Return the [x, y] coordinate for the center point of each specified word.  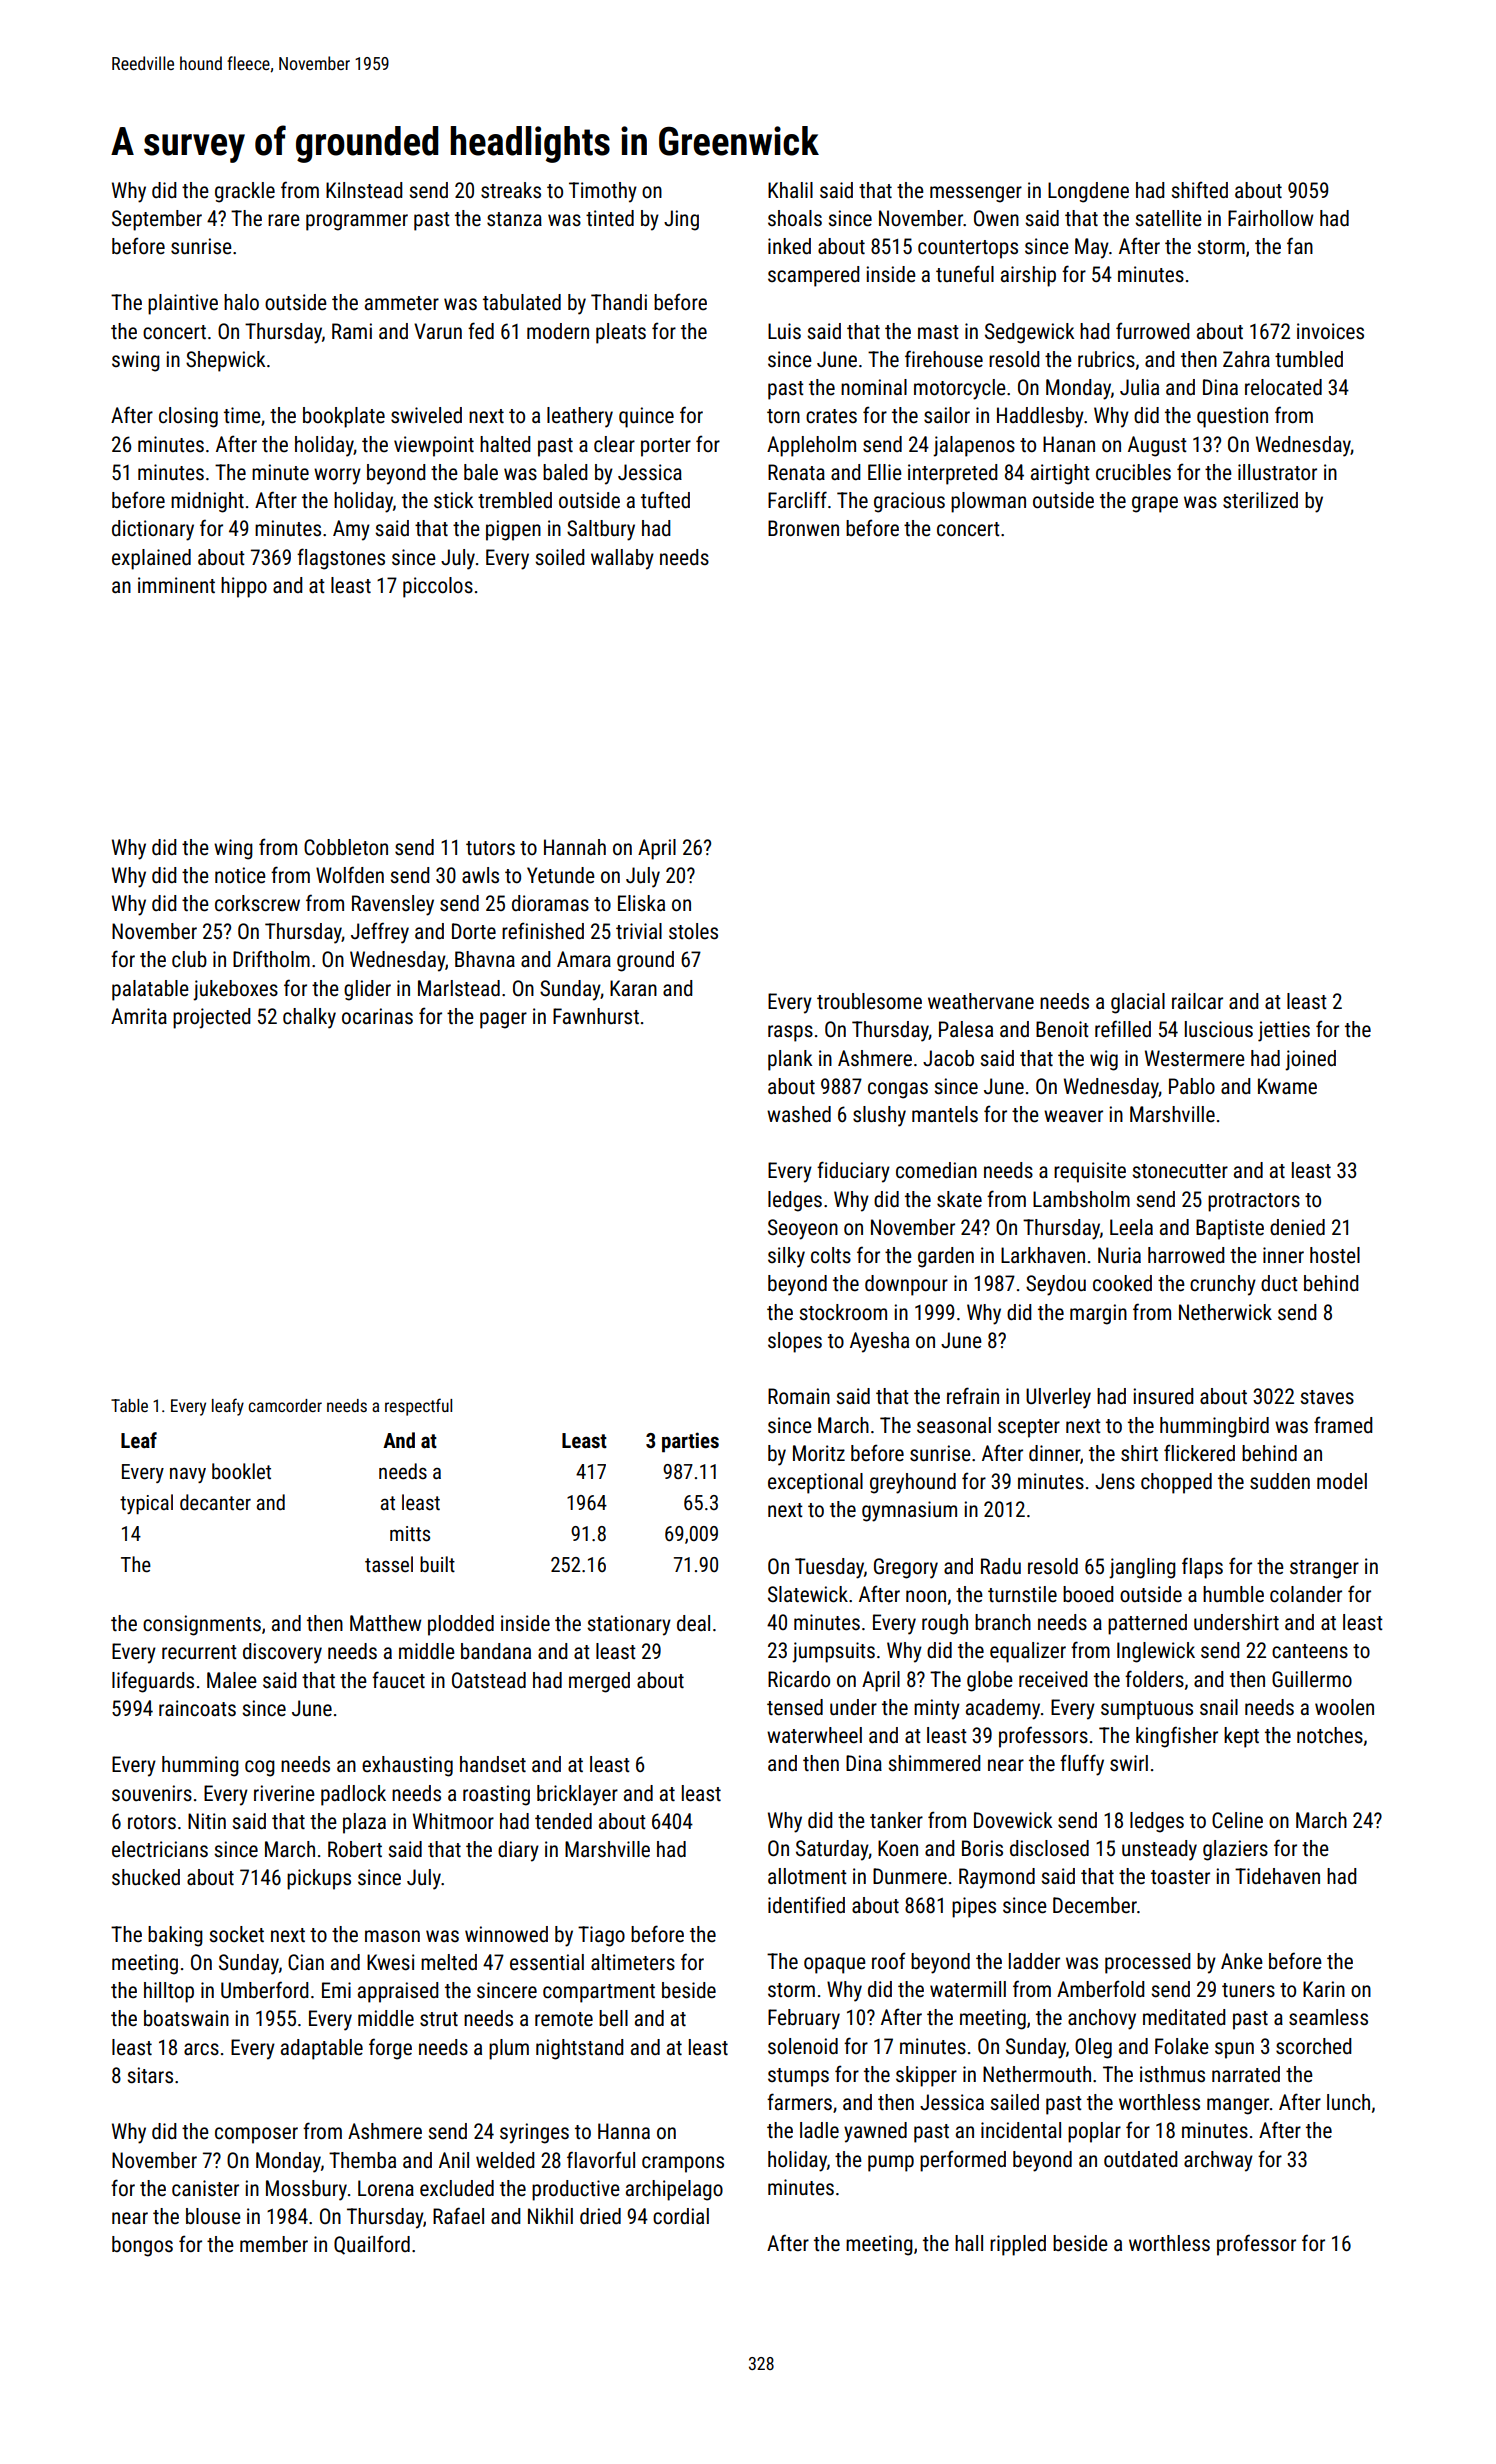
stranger [1324, 1569]
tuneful [965, 274]
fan [1300, 245]
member [274, 2244]
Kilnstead [364, 190]
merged [599, 1682]
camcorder [285, 1405]
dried [600, 2216]
